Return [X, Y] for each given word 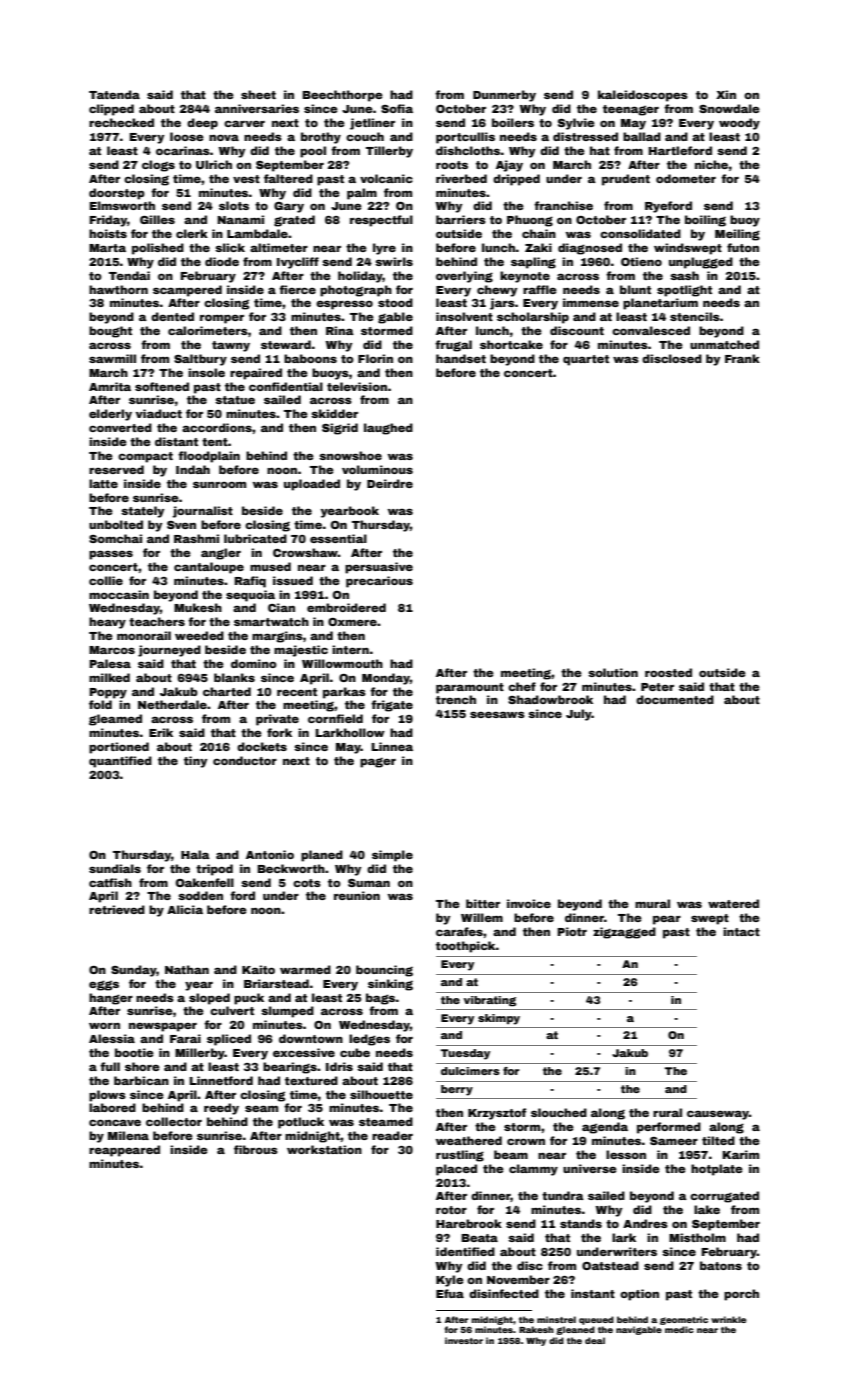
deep [202, 124]
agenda [605, 1128]
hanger [111, 999]
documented [675, 699]
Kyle [450, 1281]
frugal [453, 346]
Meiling [737, 235]
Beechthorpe [342, 96]
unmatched [724, 344]
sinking [390, 985]
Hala [195, 854]
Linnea [392, 746]
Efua [450, 1293]
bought [110, 332]
